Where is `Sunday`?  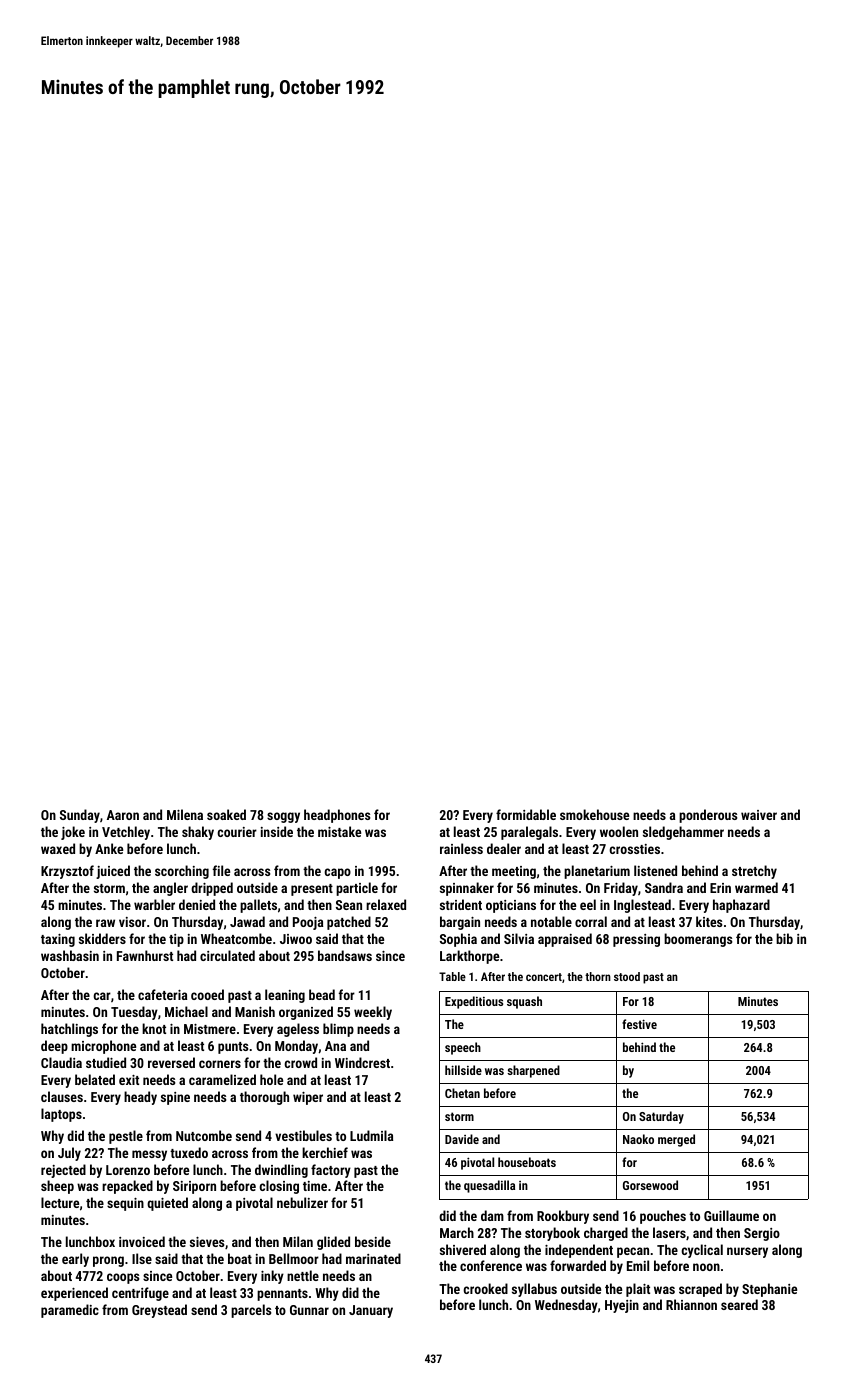
Sunday is located at coordinates (80, 816).
